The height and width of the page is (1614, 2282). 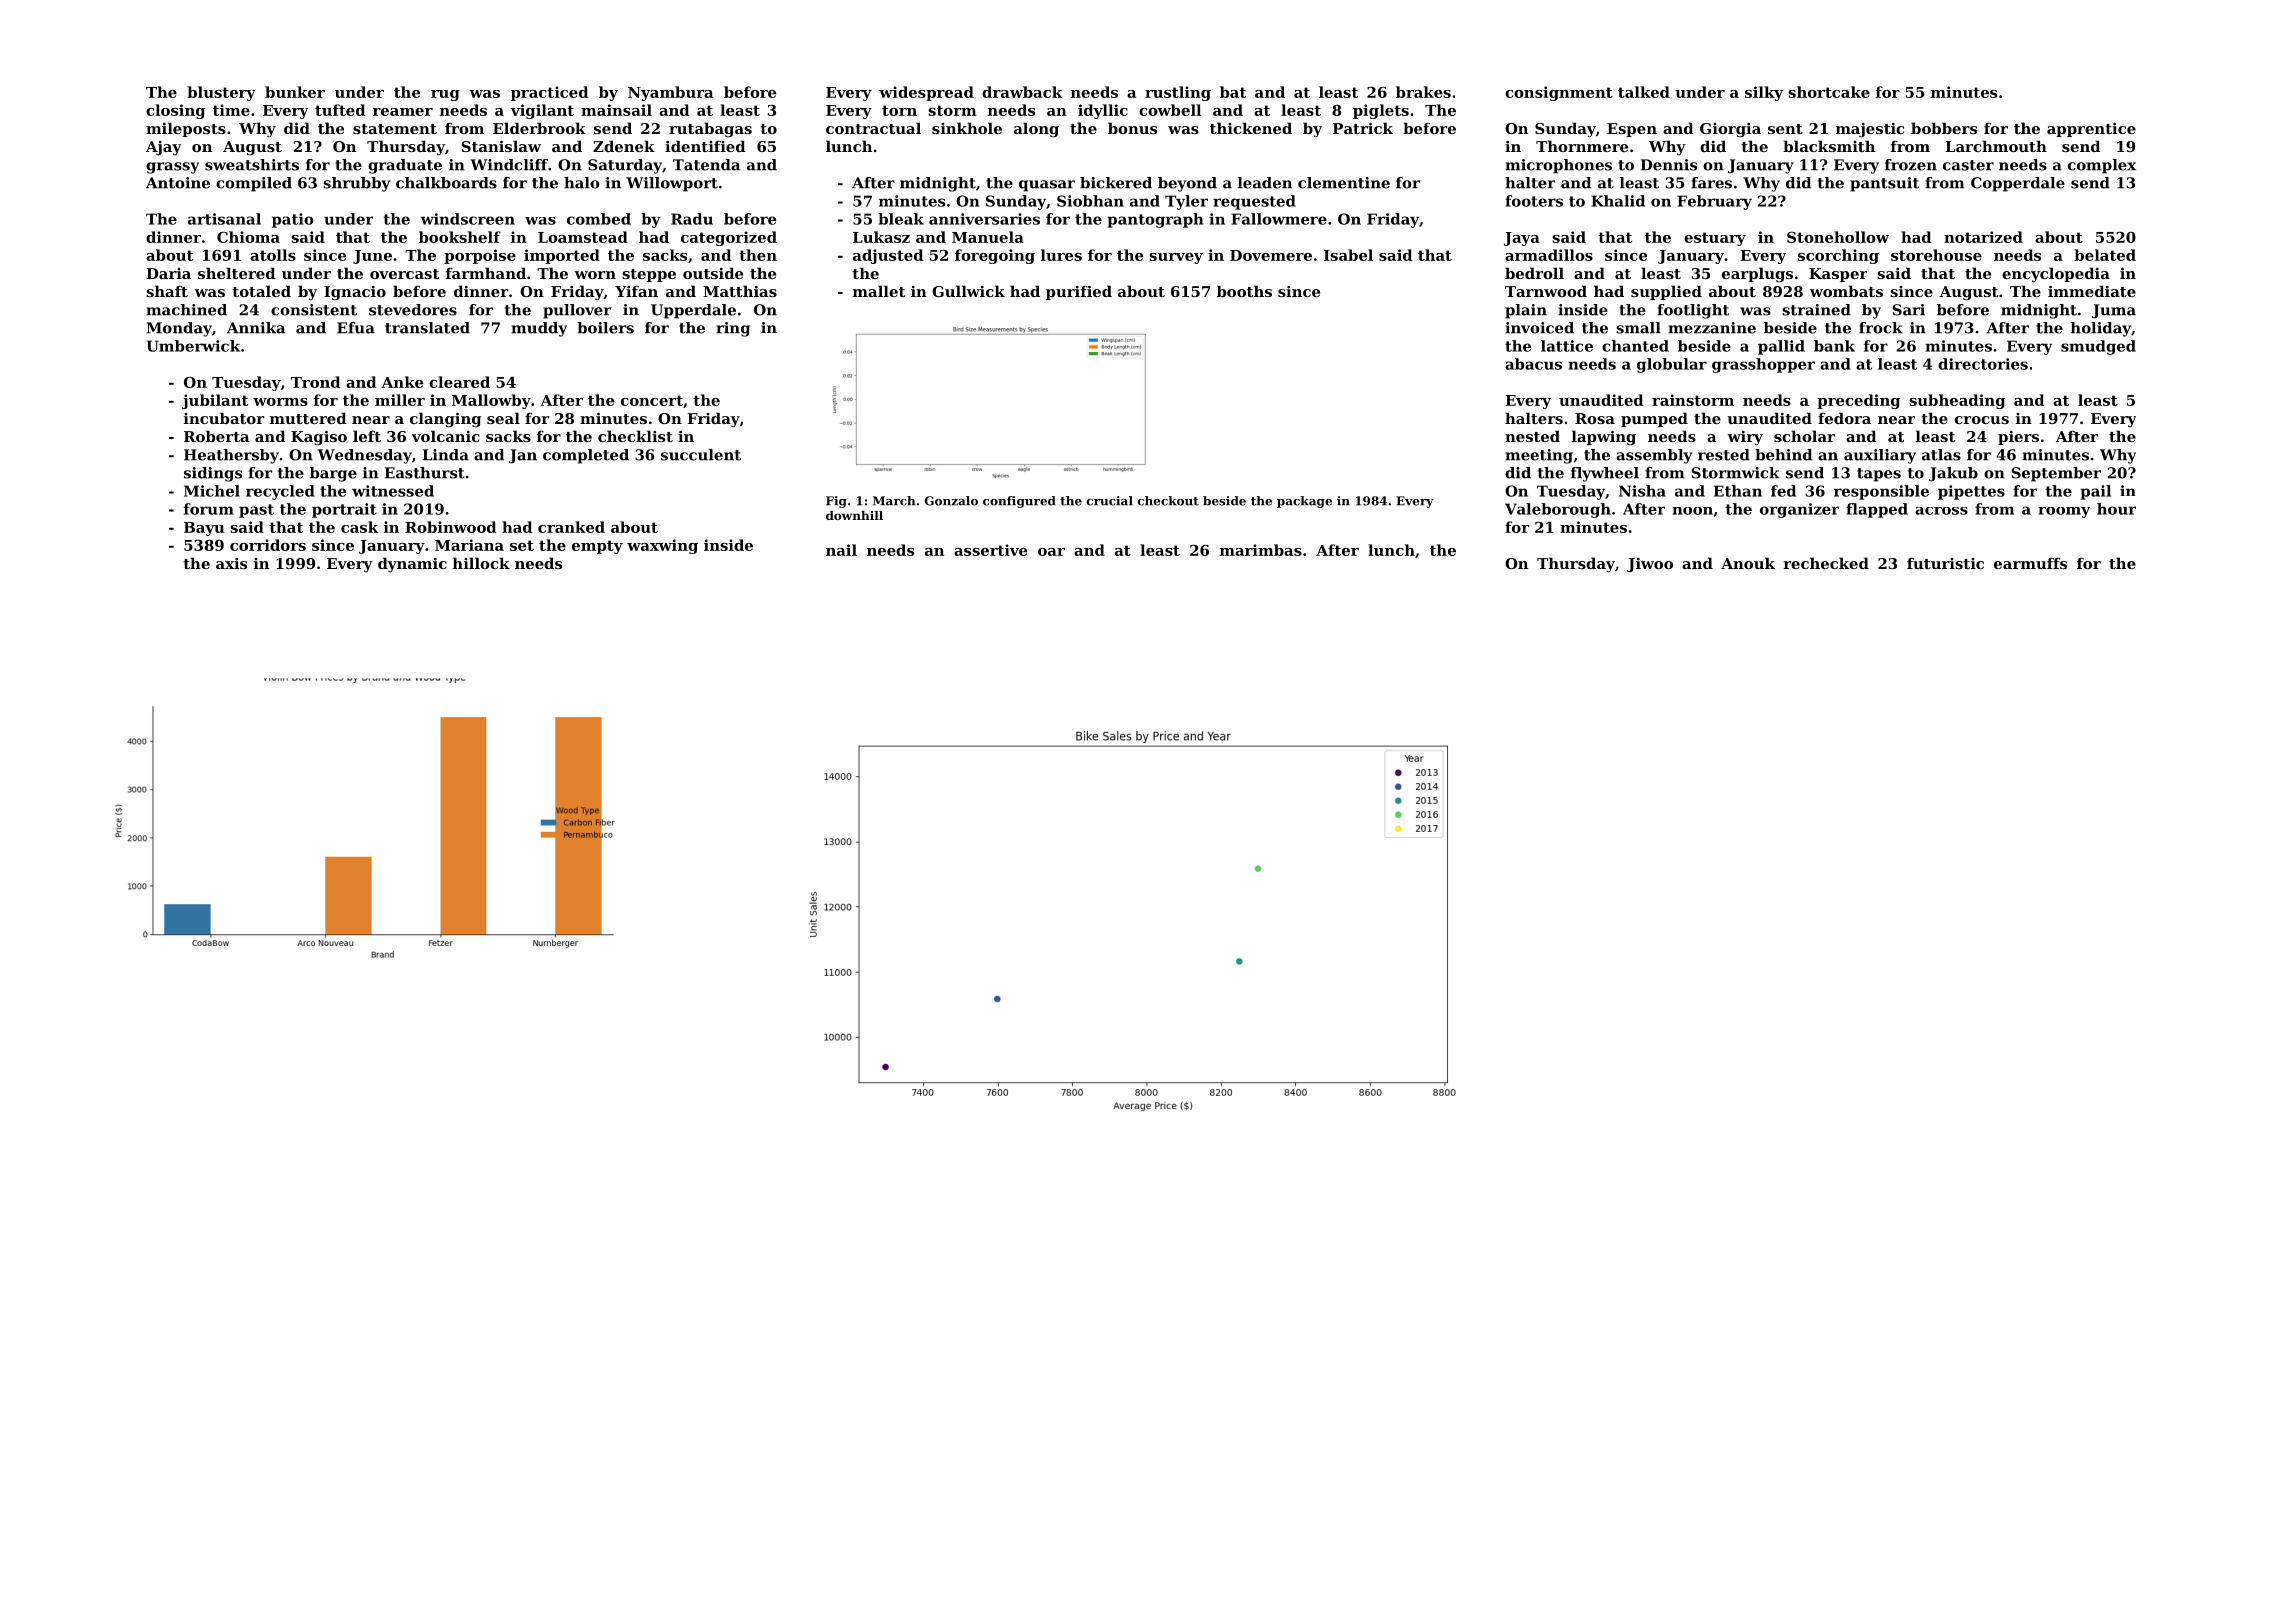 I want to click on artisanal, so click(x=224, y=219).
